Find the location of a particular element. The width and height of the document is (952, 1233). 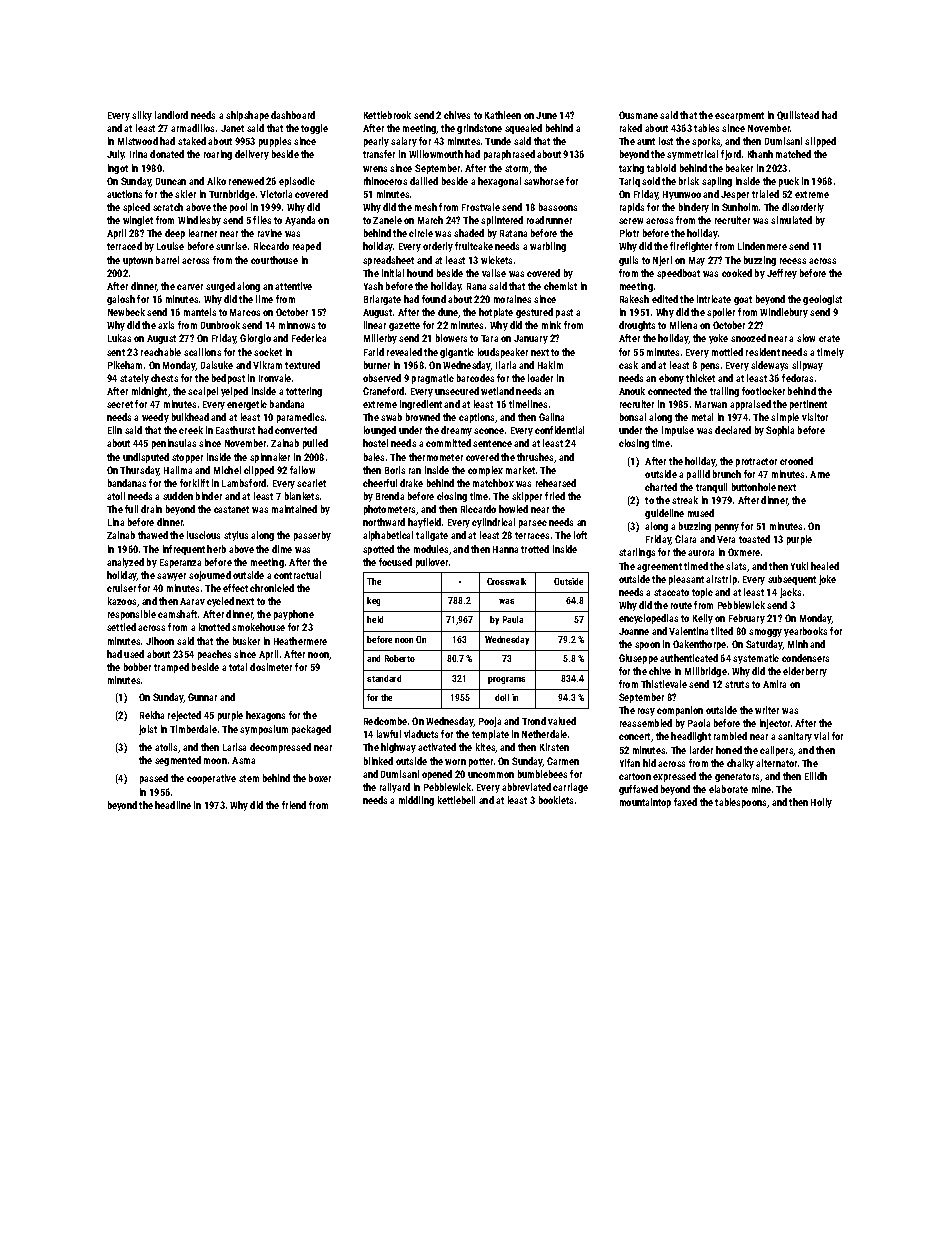

grindstone is located at coordinates (479, 129).
